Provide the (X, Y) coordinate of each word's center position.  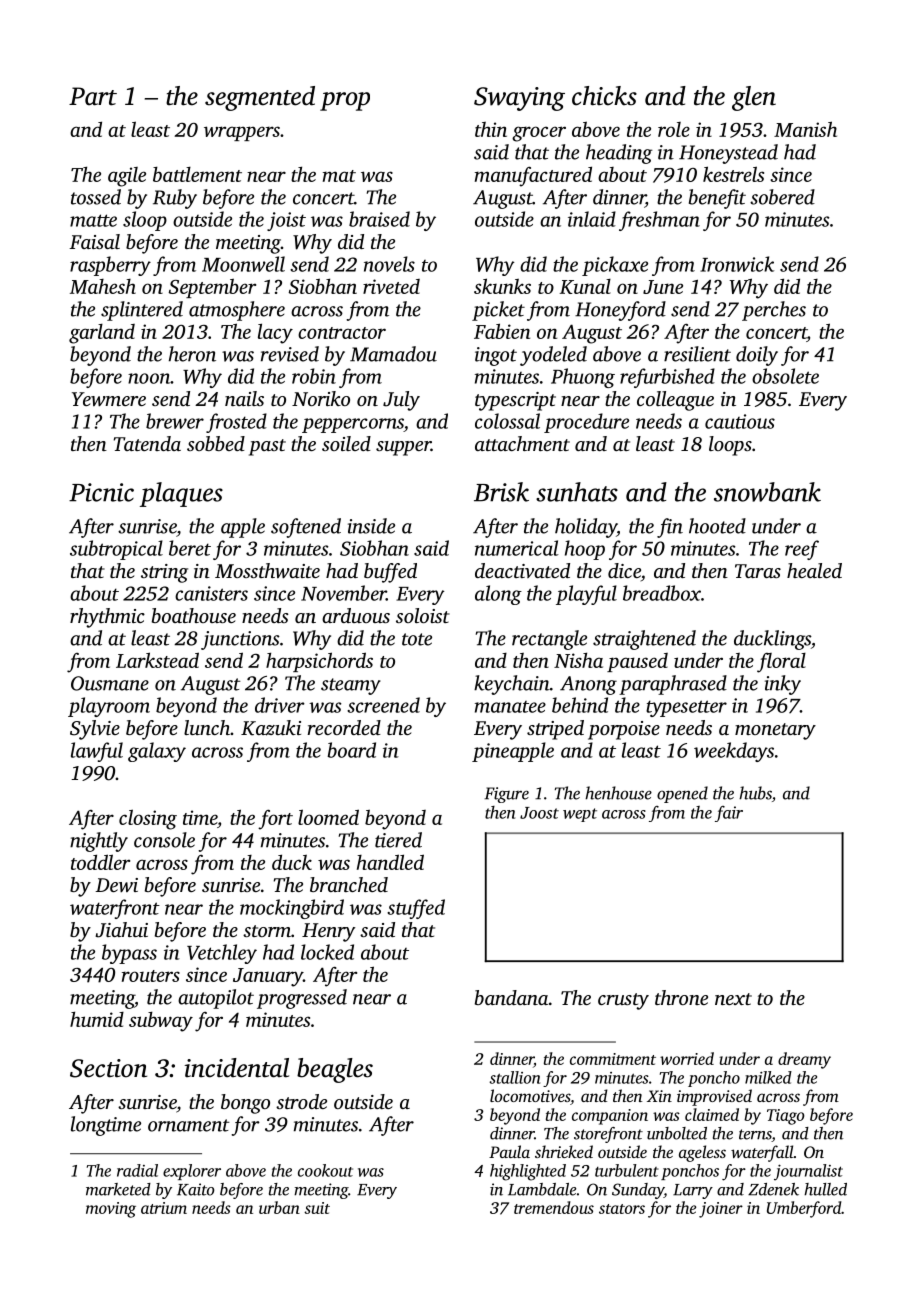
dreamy (804, 1060)
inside (371, 526)
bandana (511, 997)
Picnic (101, 492)
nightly (99, 842)
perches (774, 311)
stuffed (416, 909)
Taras (758, 571)
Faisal (94, 241)
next (733, 999)
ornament (189, 1125)
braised (379, 219)
